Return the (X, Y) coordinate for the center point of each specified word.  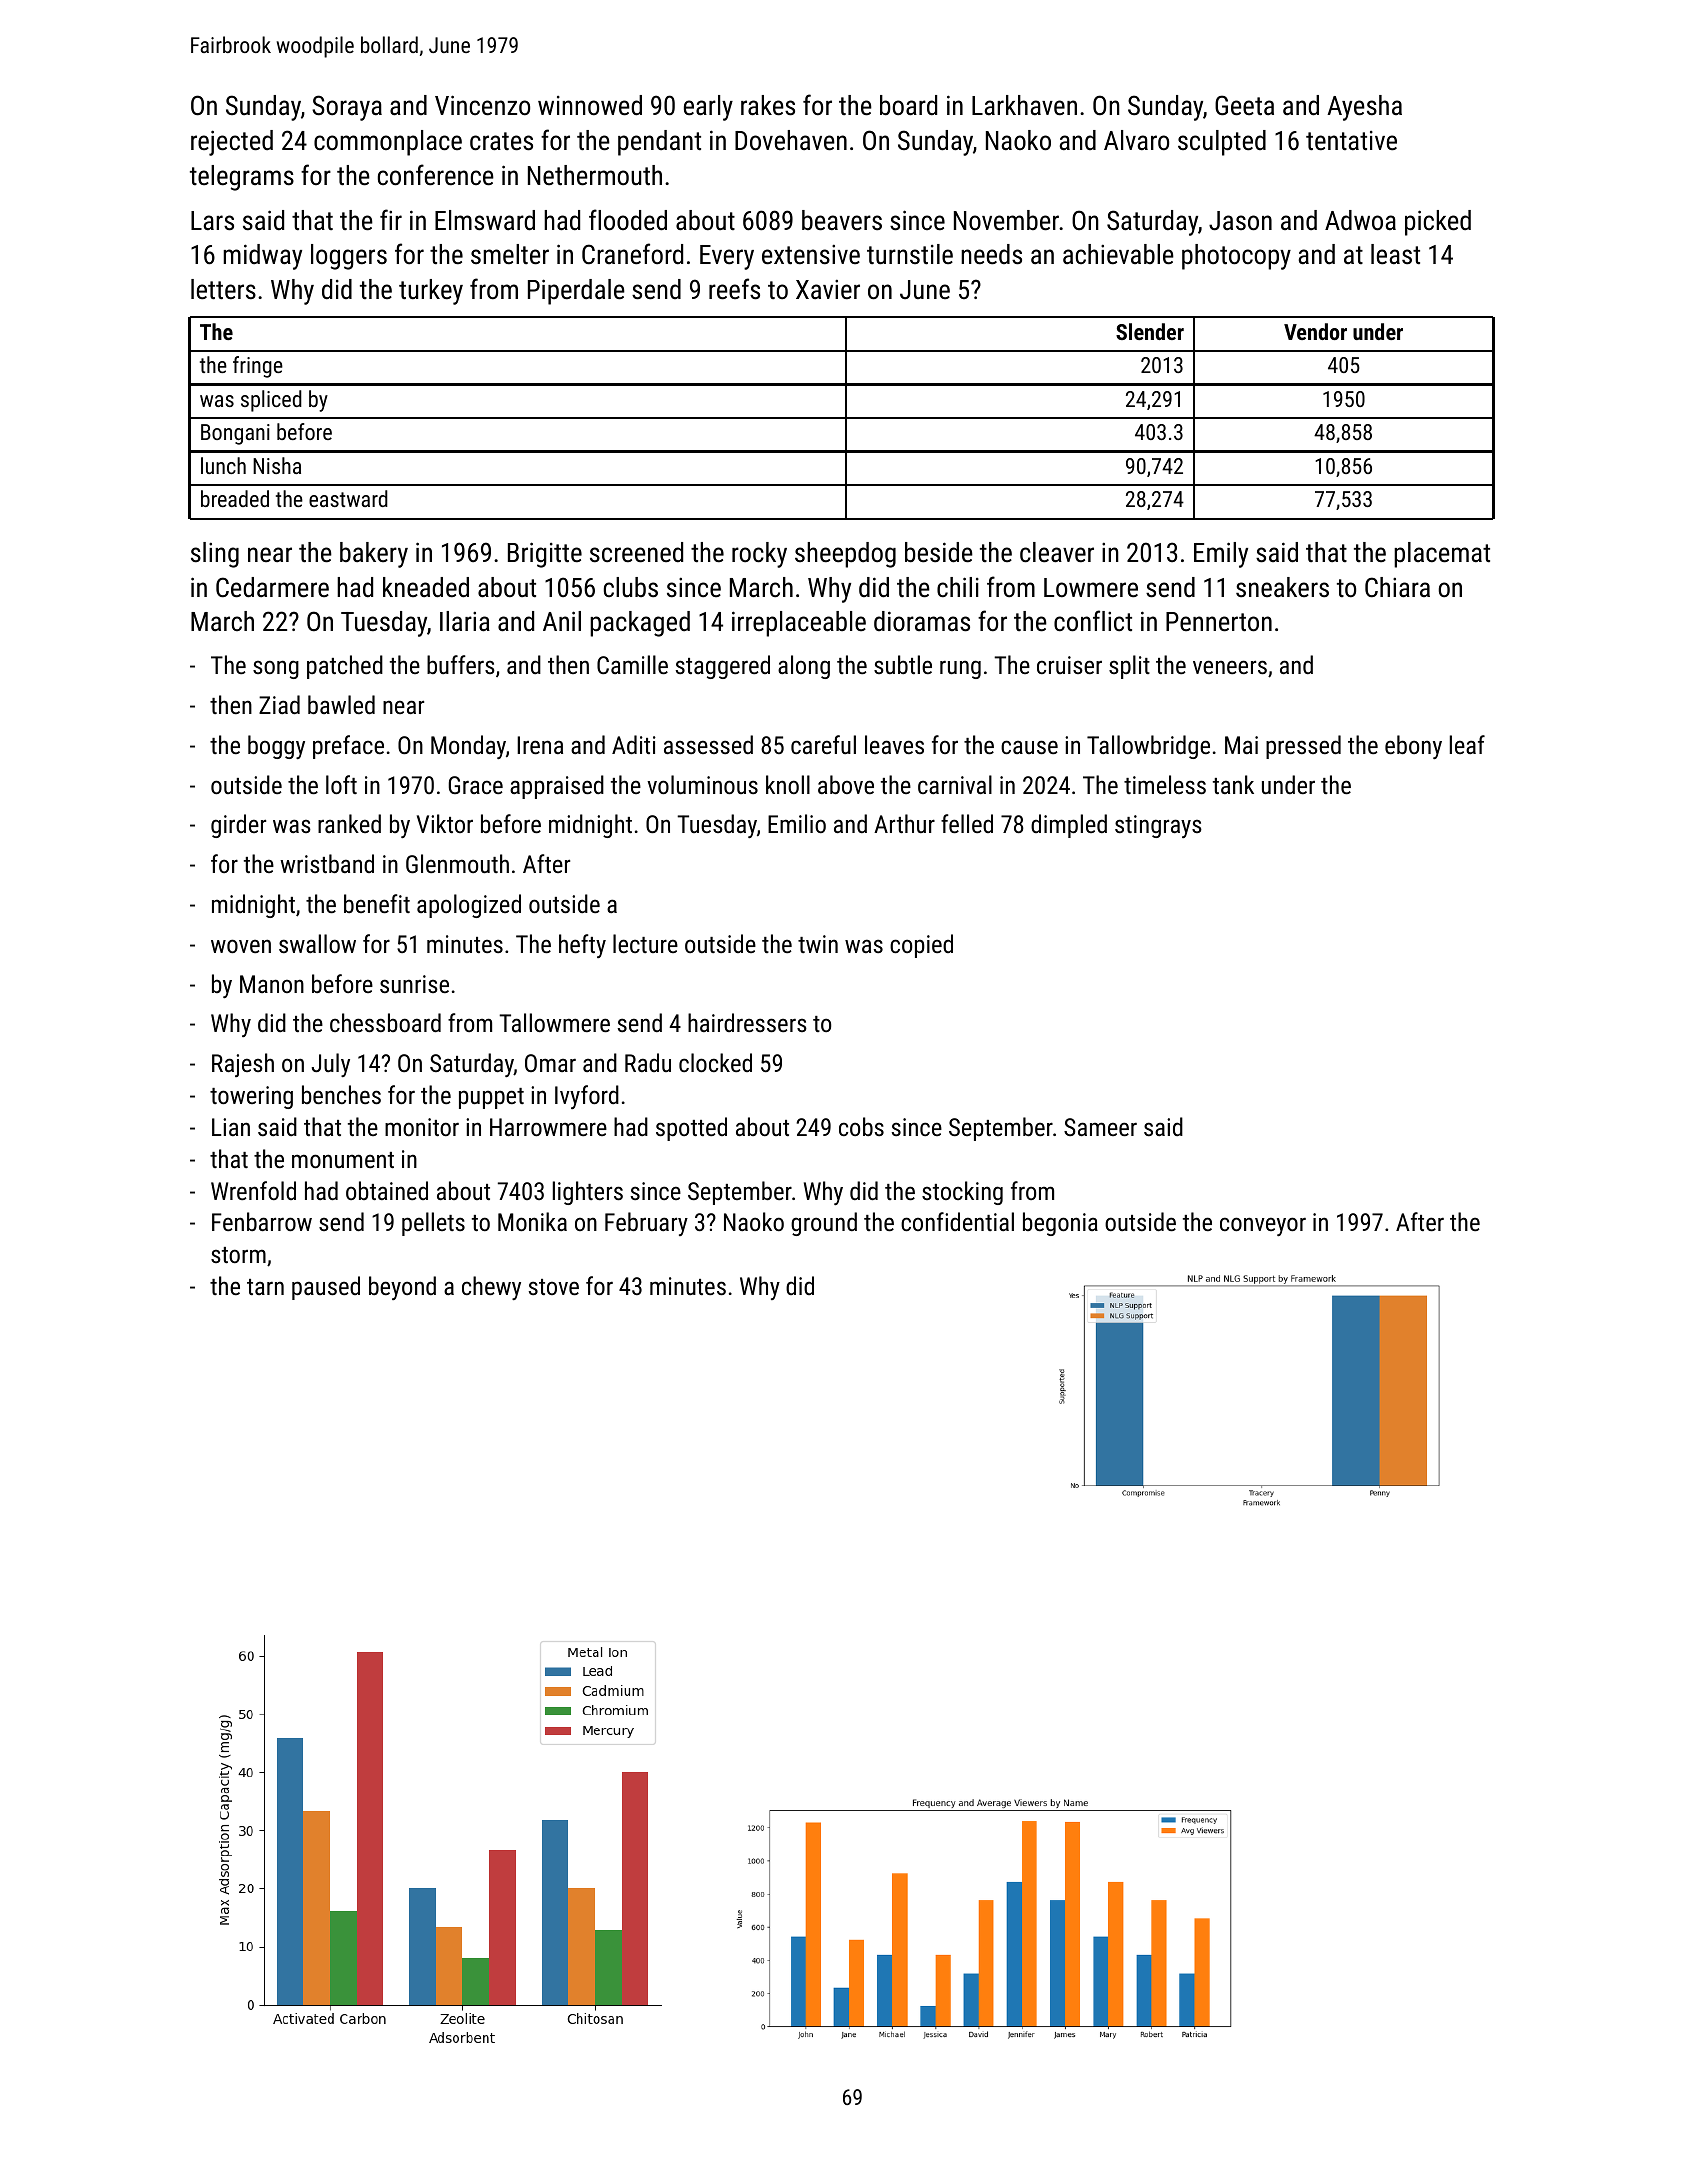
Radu (648, 1062)
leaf (1467, 744)
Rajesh (243, 1065)
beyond (402, 1288)
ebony (1413, 747)
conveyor (1263, 1226)
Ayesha (1364, 108)
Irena (540, 745)
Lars (212, 221)
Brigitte (545, 555)
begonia (1060, 1224)
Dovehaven (791, 140)
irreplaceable (799, 624)
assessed (708, 744)
